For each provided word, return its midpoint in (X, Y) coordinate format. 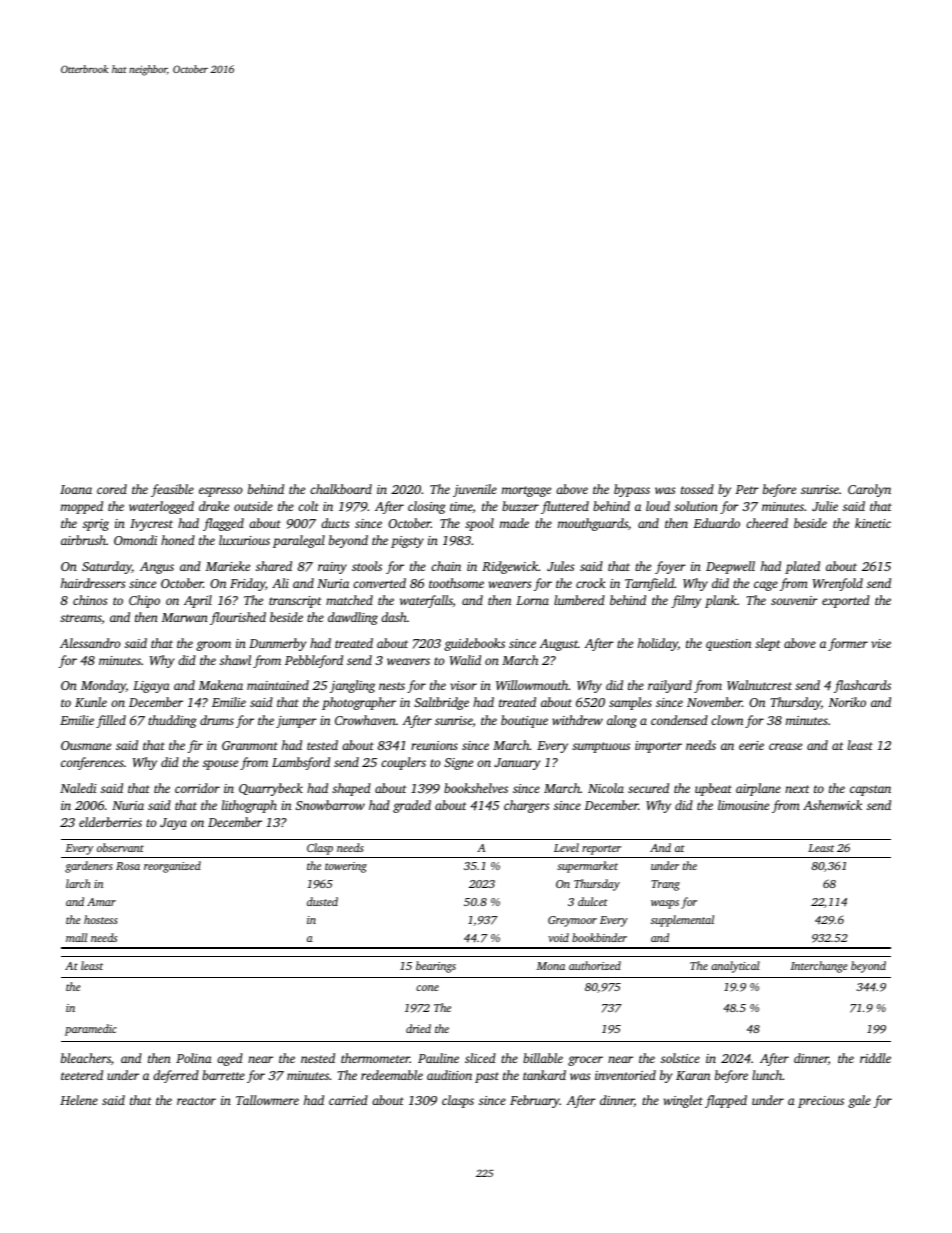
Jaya (173, 824)
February (535, 1101)
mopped (82, 507)
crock (591, 583)
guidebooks (474, 644)
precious (821, 1102)
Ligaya (151, 687)
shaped (351, 789)
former (848, 644)
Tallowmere (267, 1100)
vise (881, 643)
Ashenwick (832, 805)
